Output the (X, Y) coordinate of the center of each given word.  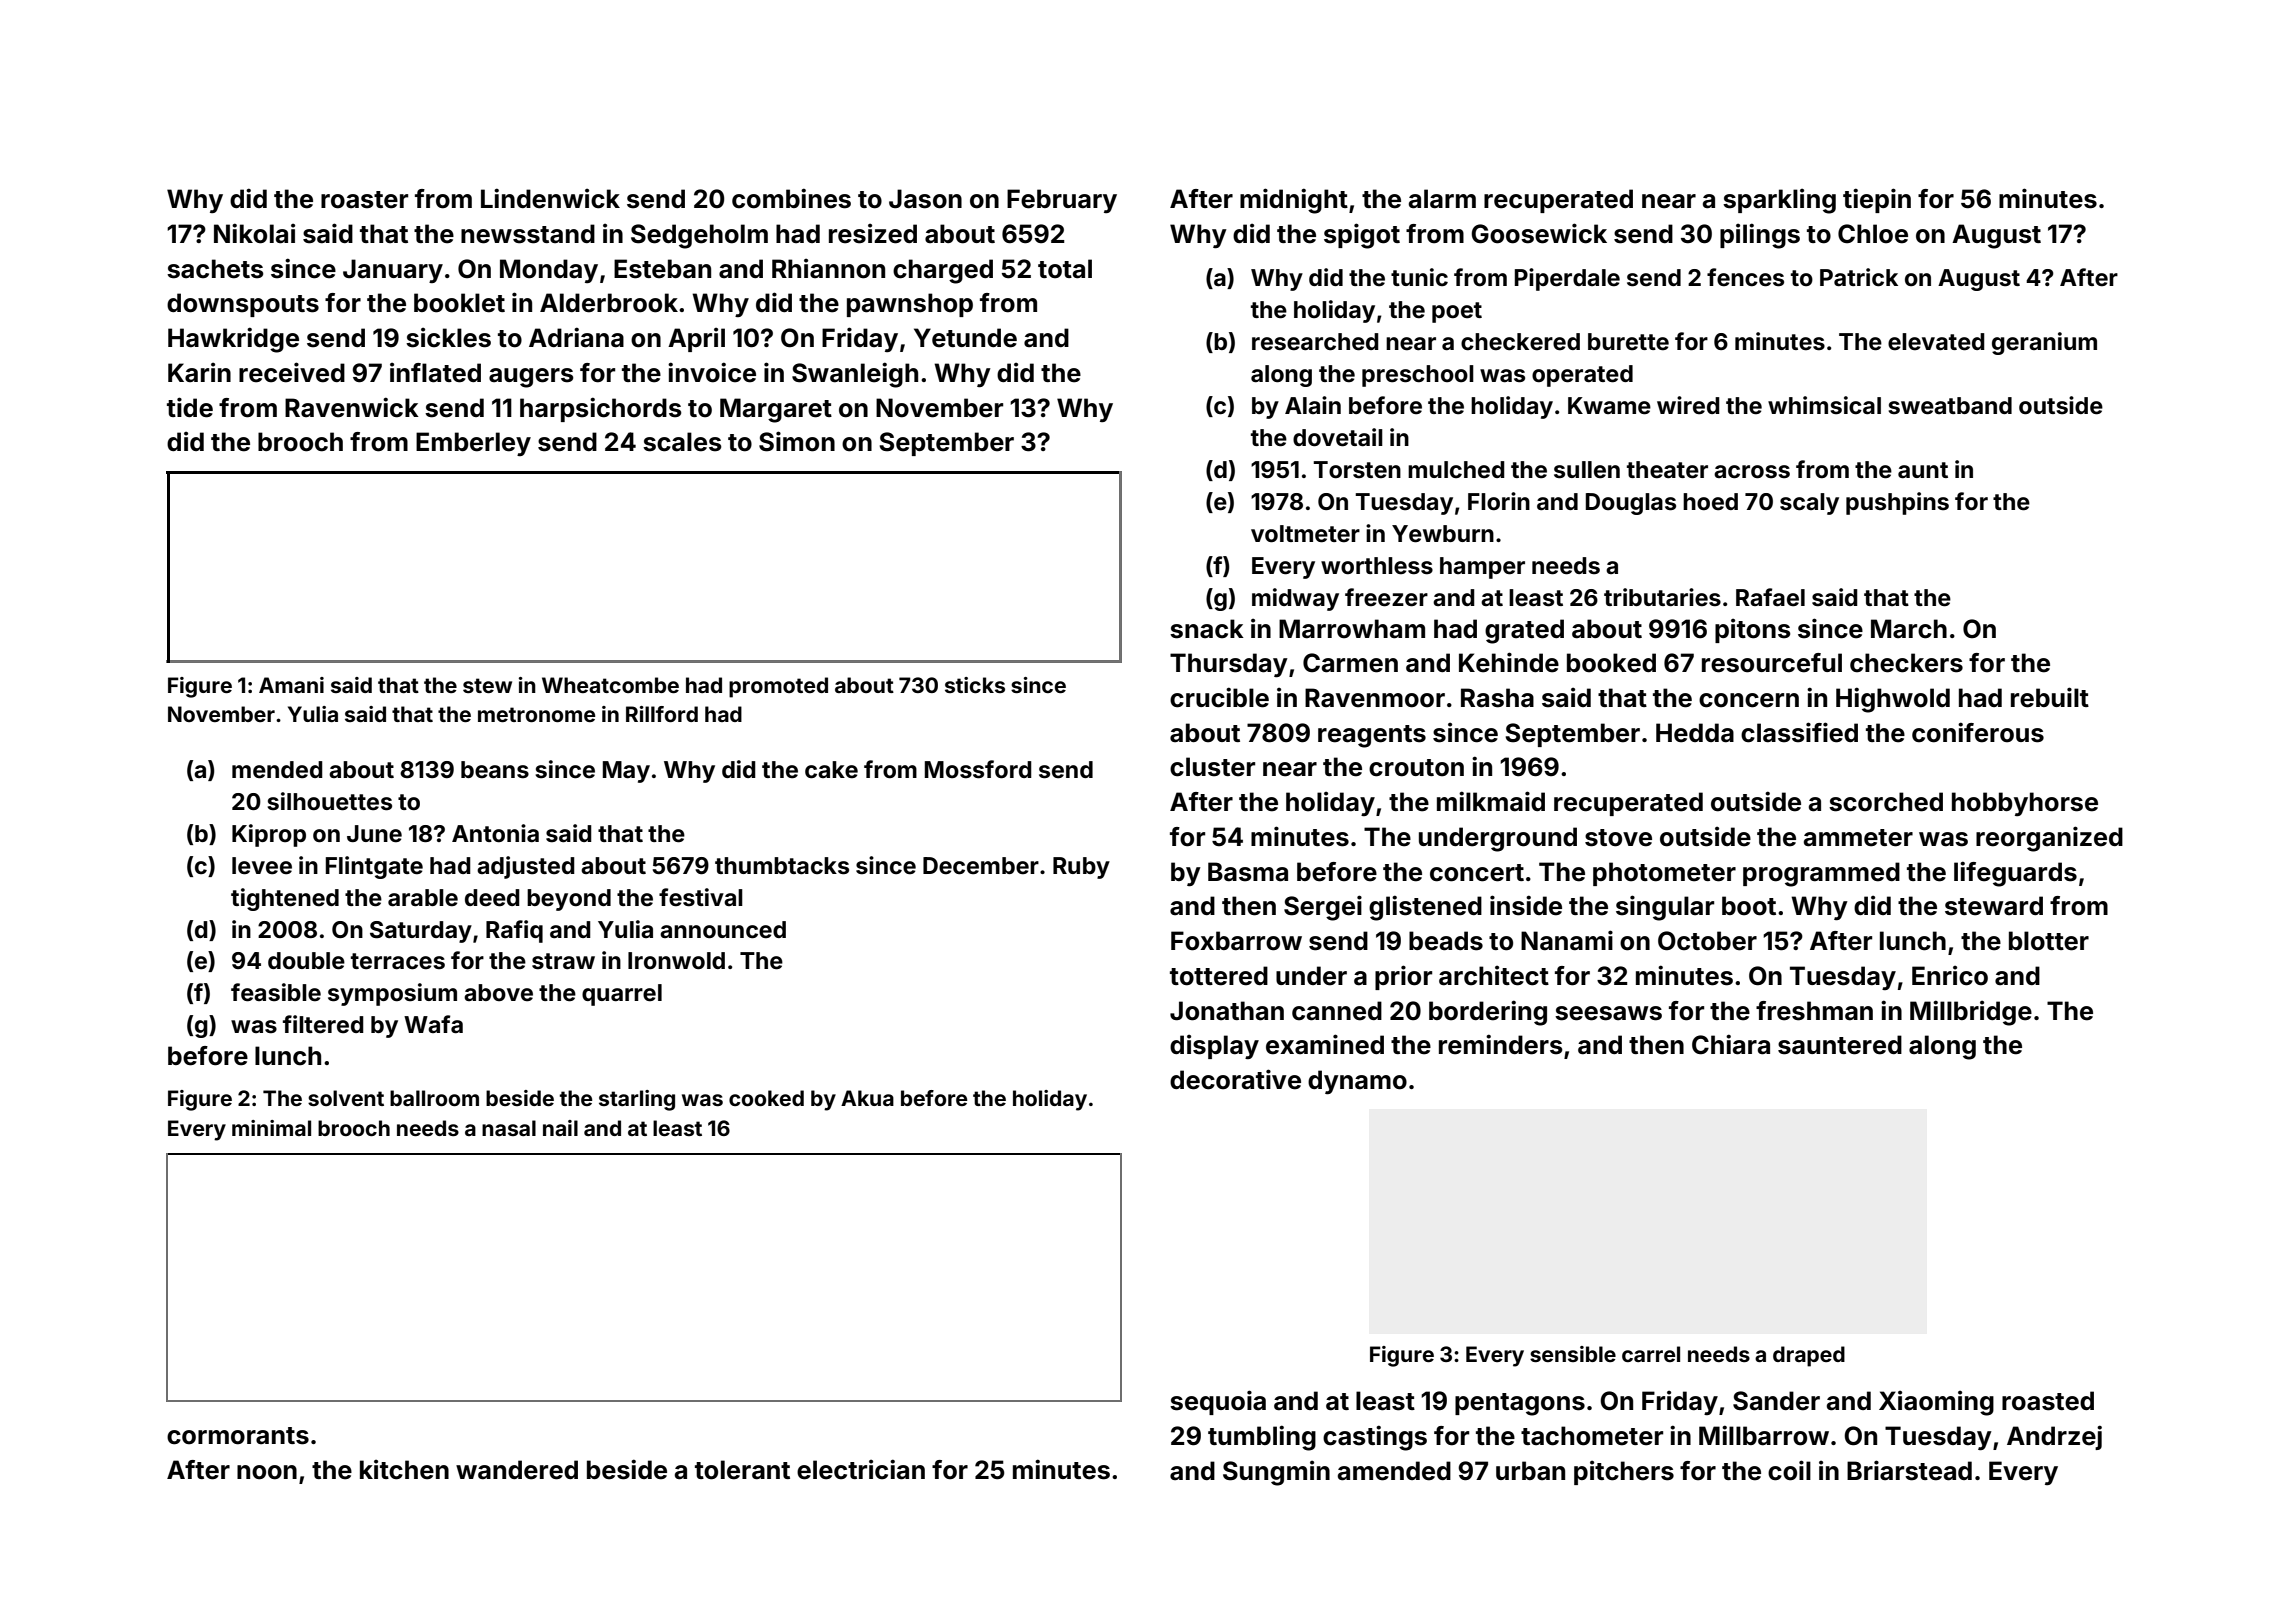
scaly (1809, 504)
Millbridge (1971, 1013)
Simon (797, 441)
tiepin (1877, 200)
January (393, 271)
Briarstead (1909, 1470)
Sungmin (1276, 1473)
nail (560, 1128)
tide (190, 407)
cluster (1212, 767)
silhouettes (329, 801)
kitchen (404, 1469)
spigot (1362, 236)
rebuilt (2050, 697)
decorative (1235, 1079)
